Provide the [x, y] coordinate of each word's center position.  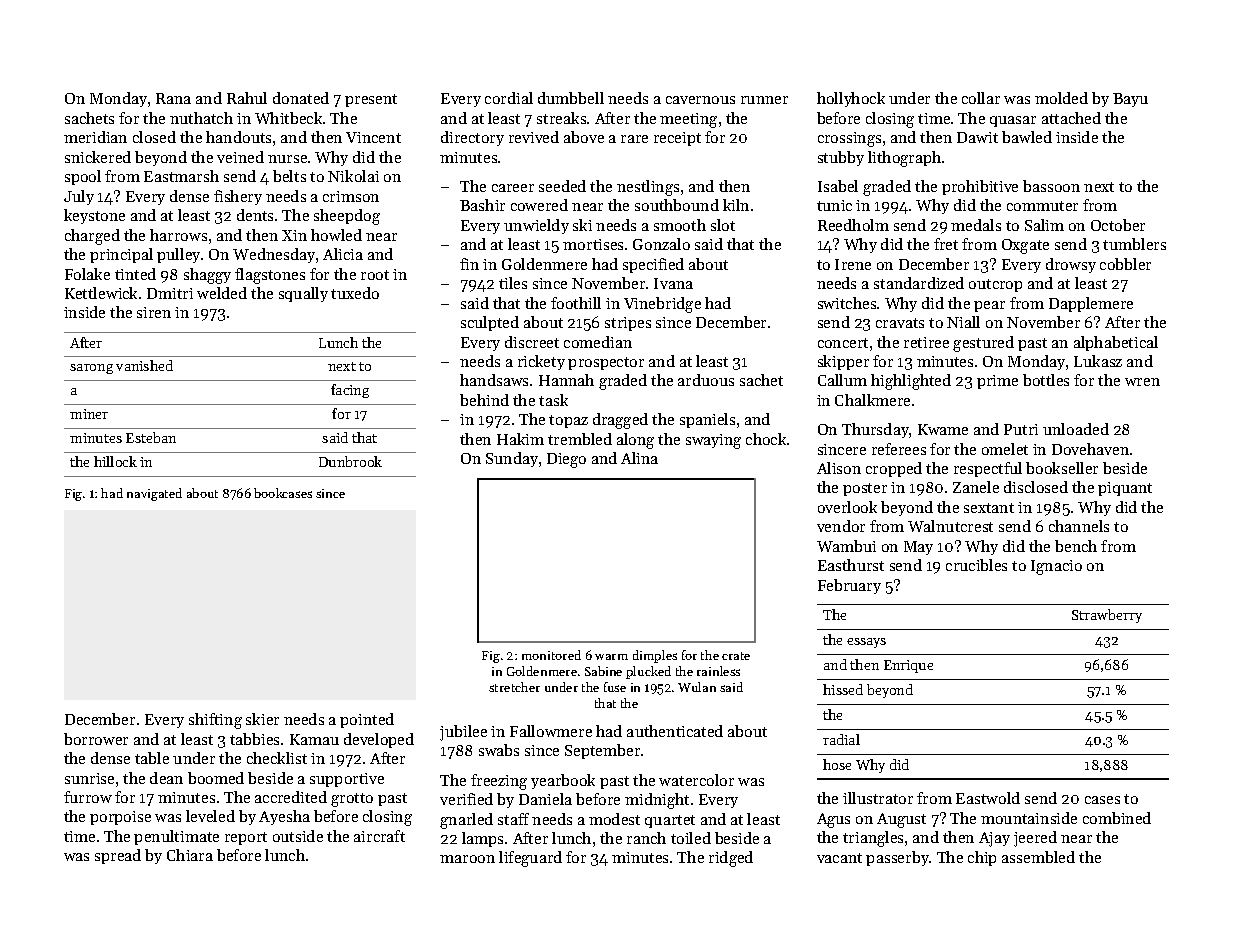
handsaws [494, 380]
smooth [680, 225]
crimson [351, 196]
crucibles [976, 565]
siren [154, 312]
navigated [154, 494]
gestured [983, 344]
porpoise [120, 818]
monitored [551, 655]
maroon [467, 859]
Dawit [977, 137]
